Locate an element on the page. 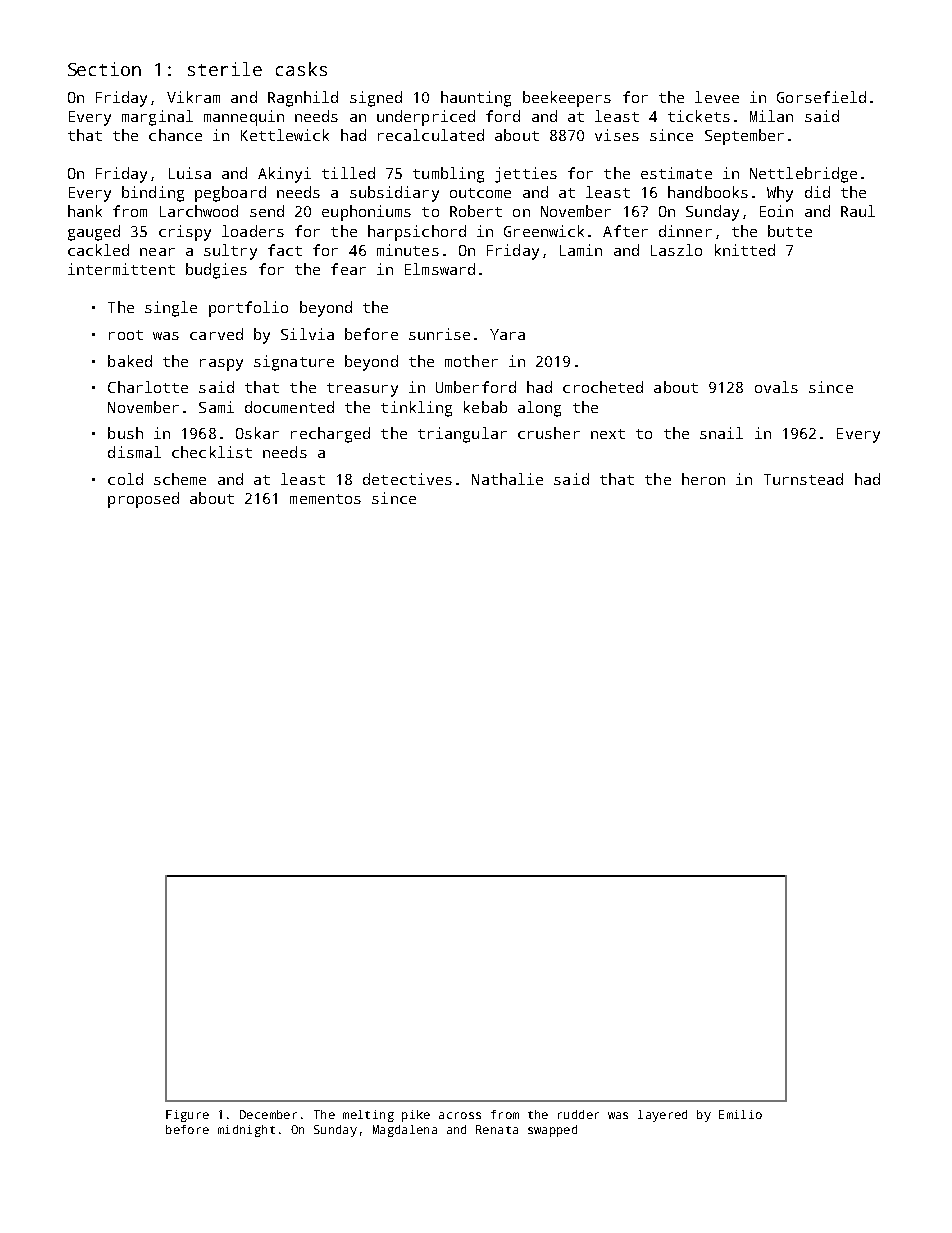  Nathalie is located at coordinates (507, 479).
